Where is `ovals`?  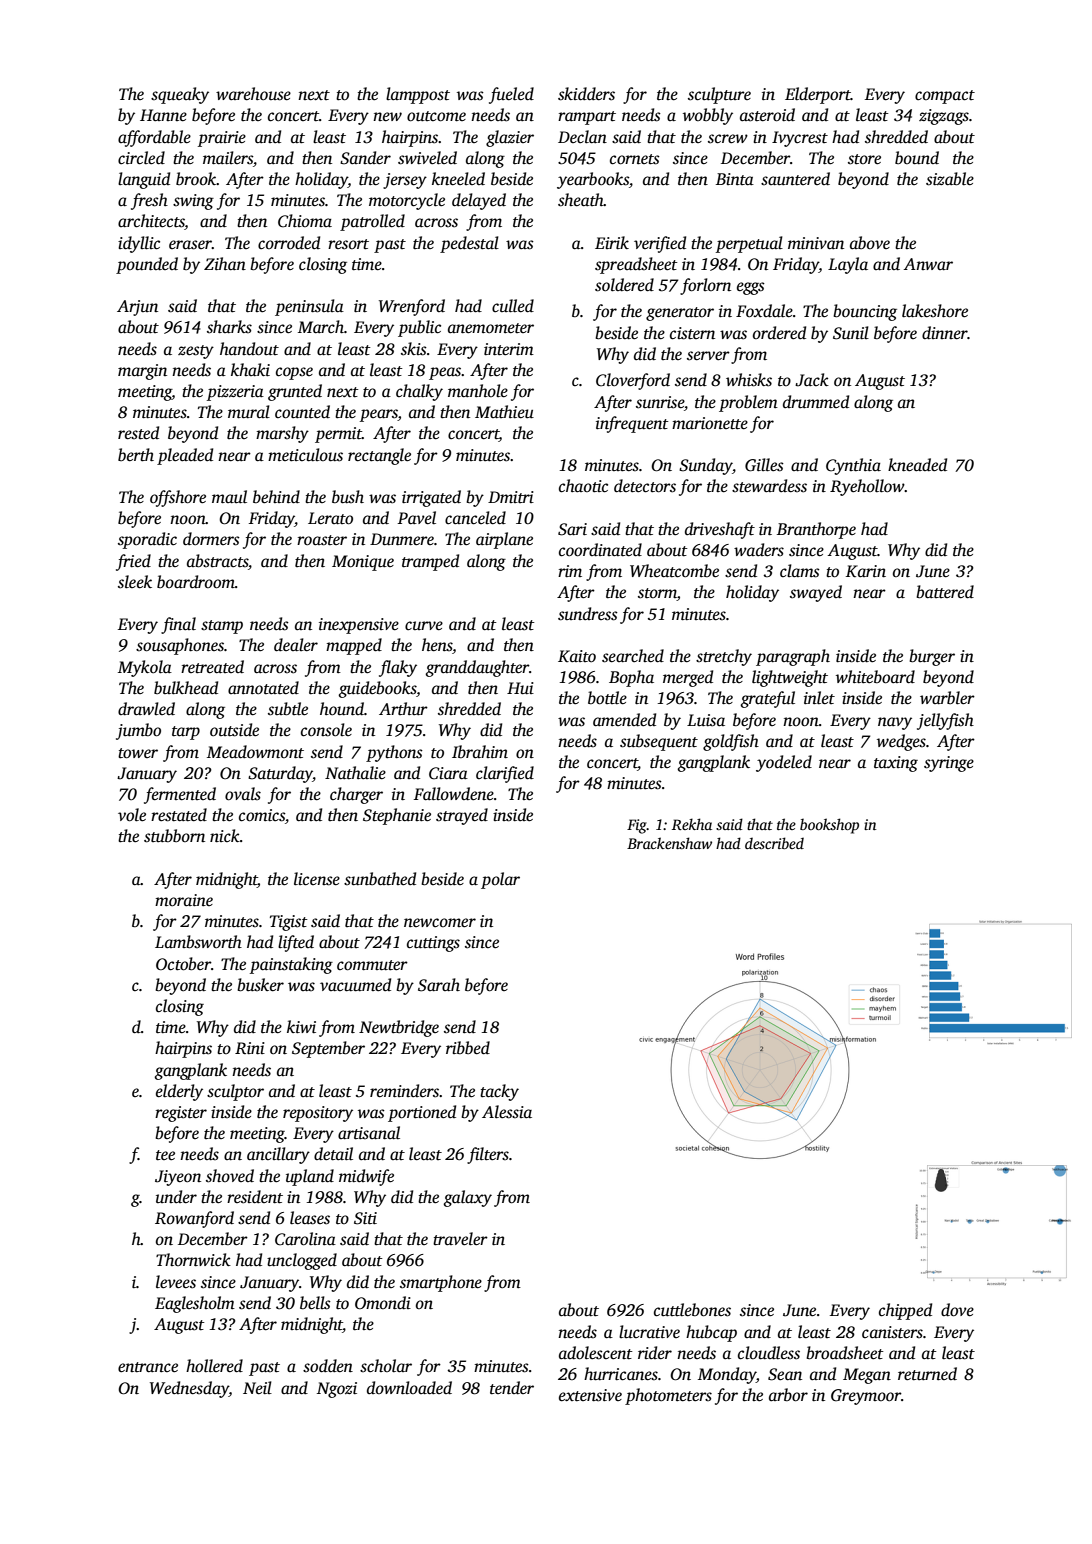
ovals is located at coordinates (243, 794).
